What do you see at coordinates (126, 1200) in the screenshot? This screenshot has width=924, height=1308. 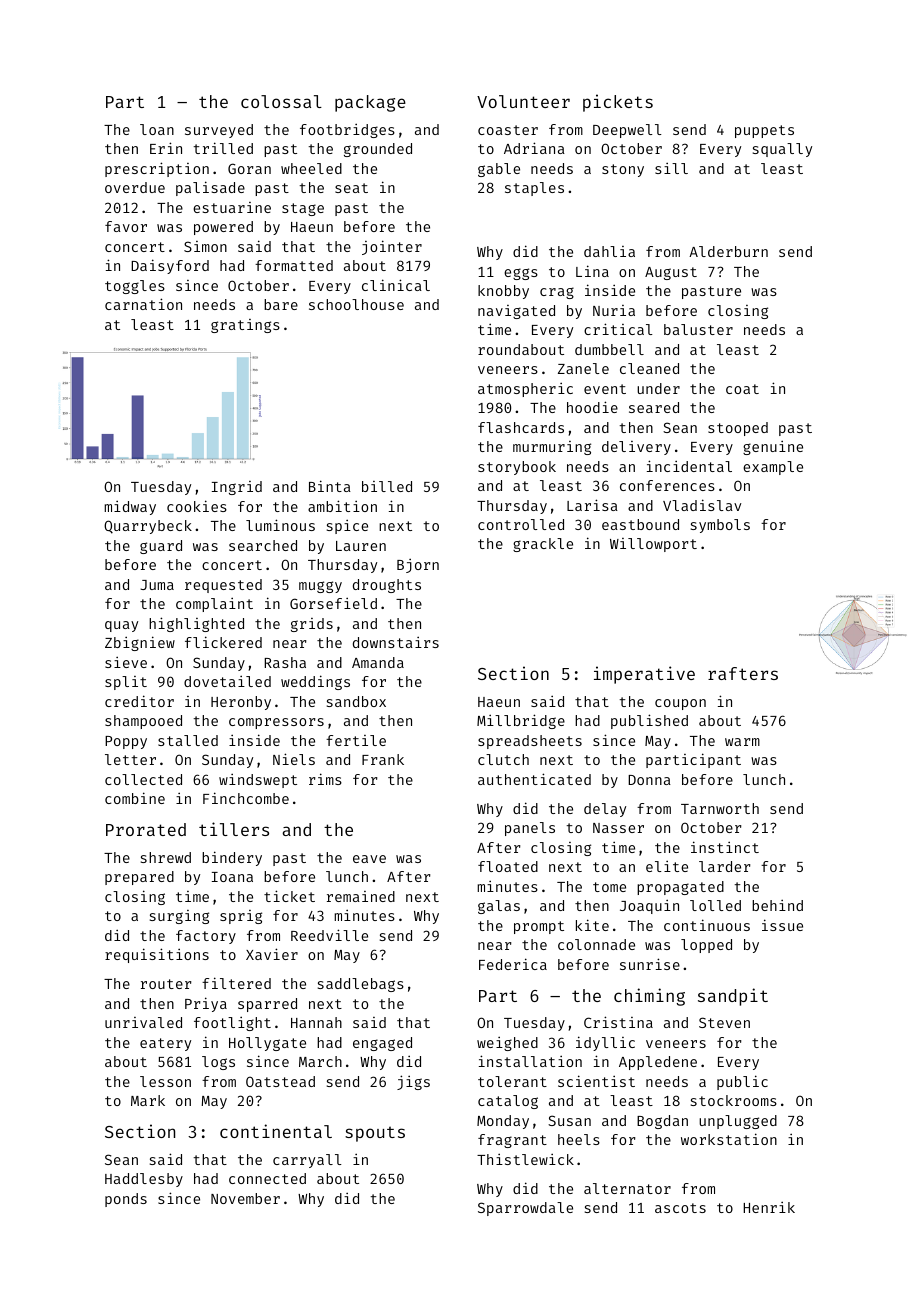 I see `ponds` at bounding box center [126, 1200].
